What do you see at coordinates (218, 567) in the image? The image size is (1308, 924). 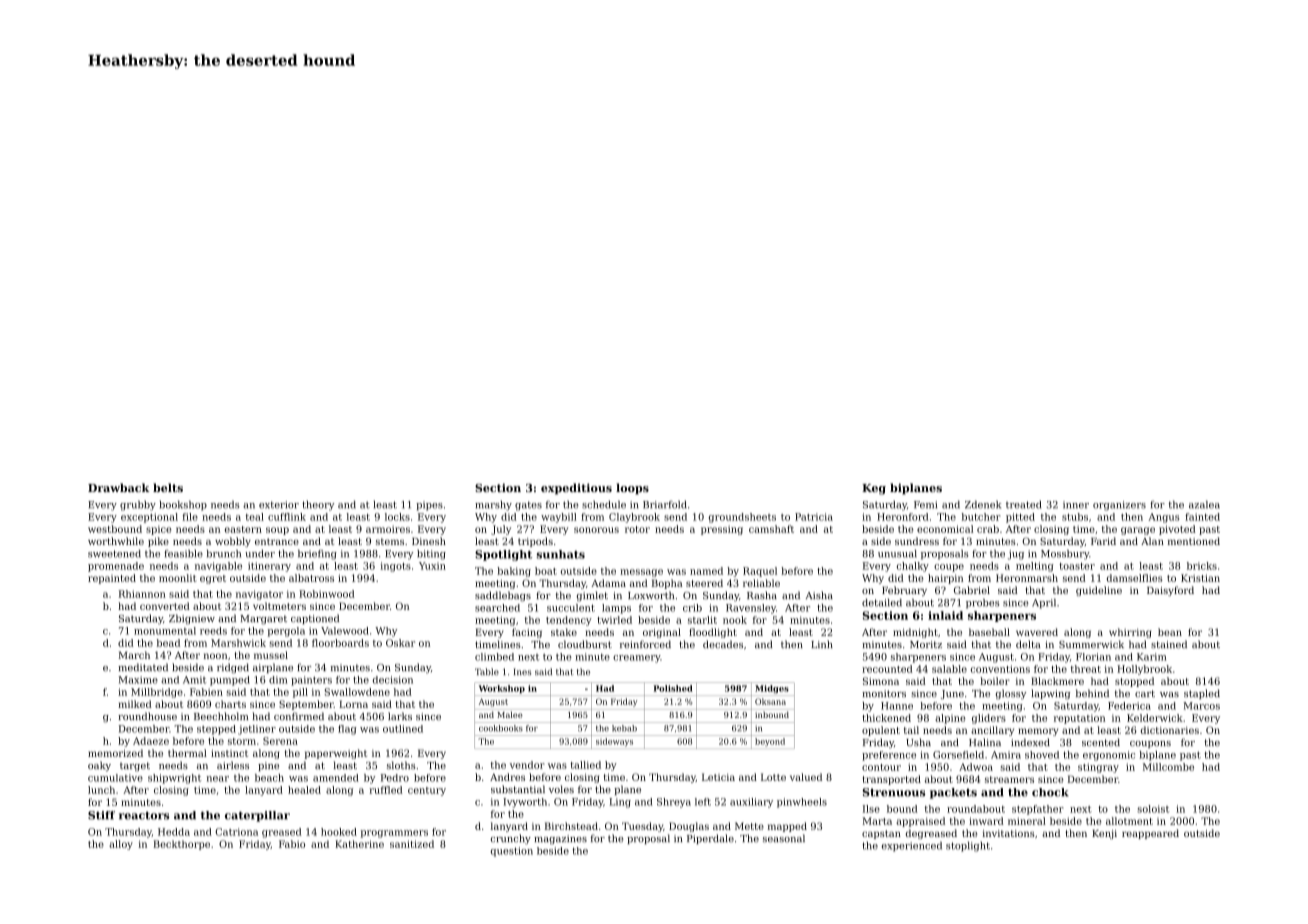 I see `navigable` at bounding box center [218, 567].
